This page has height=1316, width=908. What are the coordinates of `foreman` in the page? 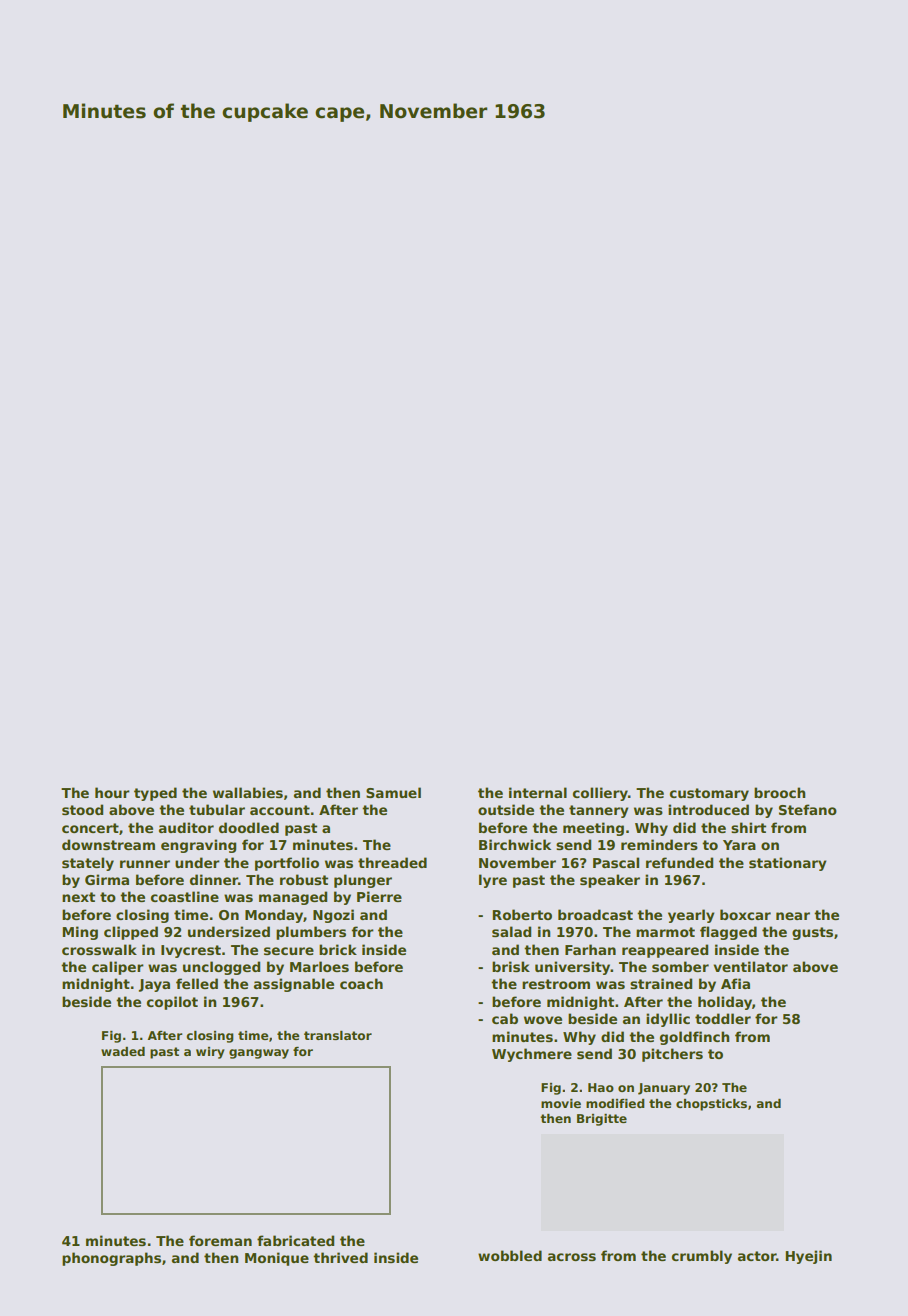 It's located at (220, 1240).
